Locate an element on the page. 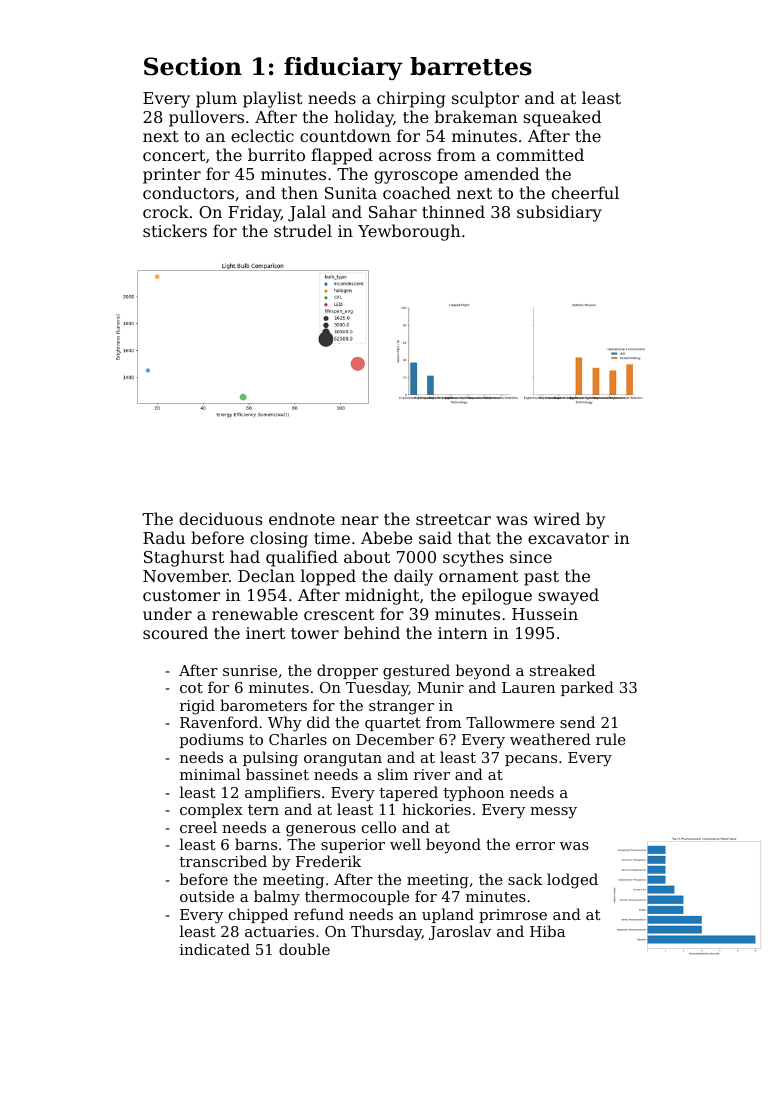  Jaroslav is located at coordinates (460, 932).
